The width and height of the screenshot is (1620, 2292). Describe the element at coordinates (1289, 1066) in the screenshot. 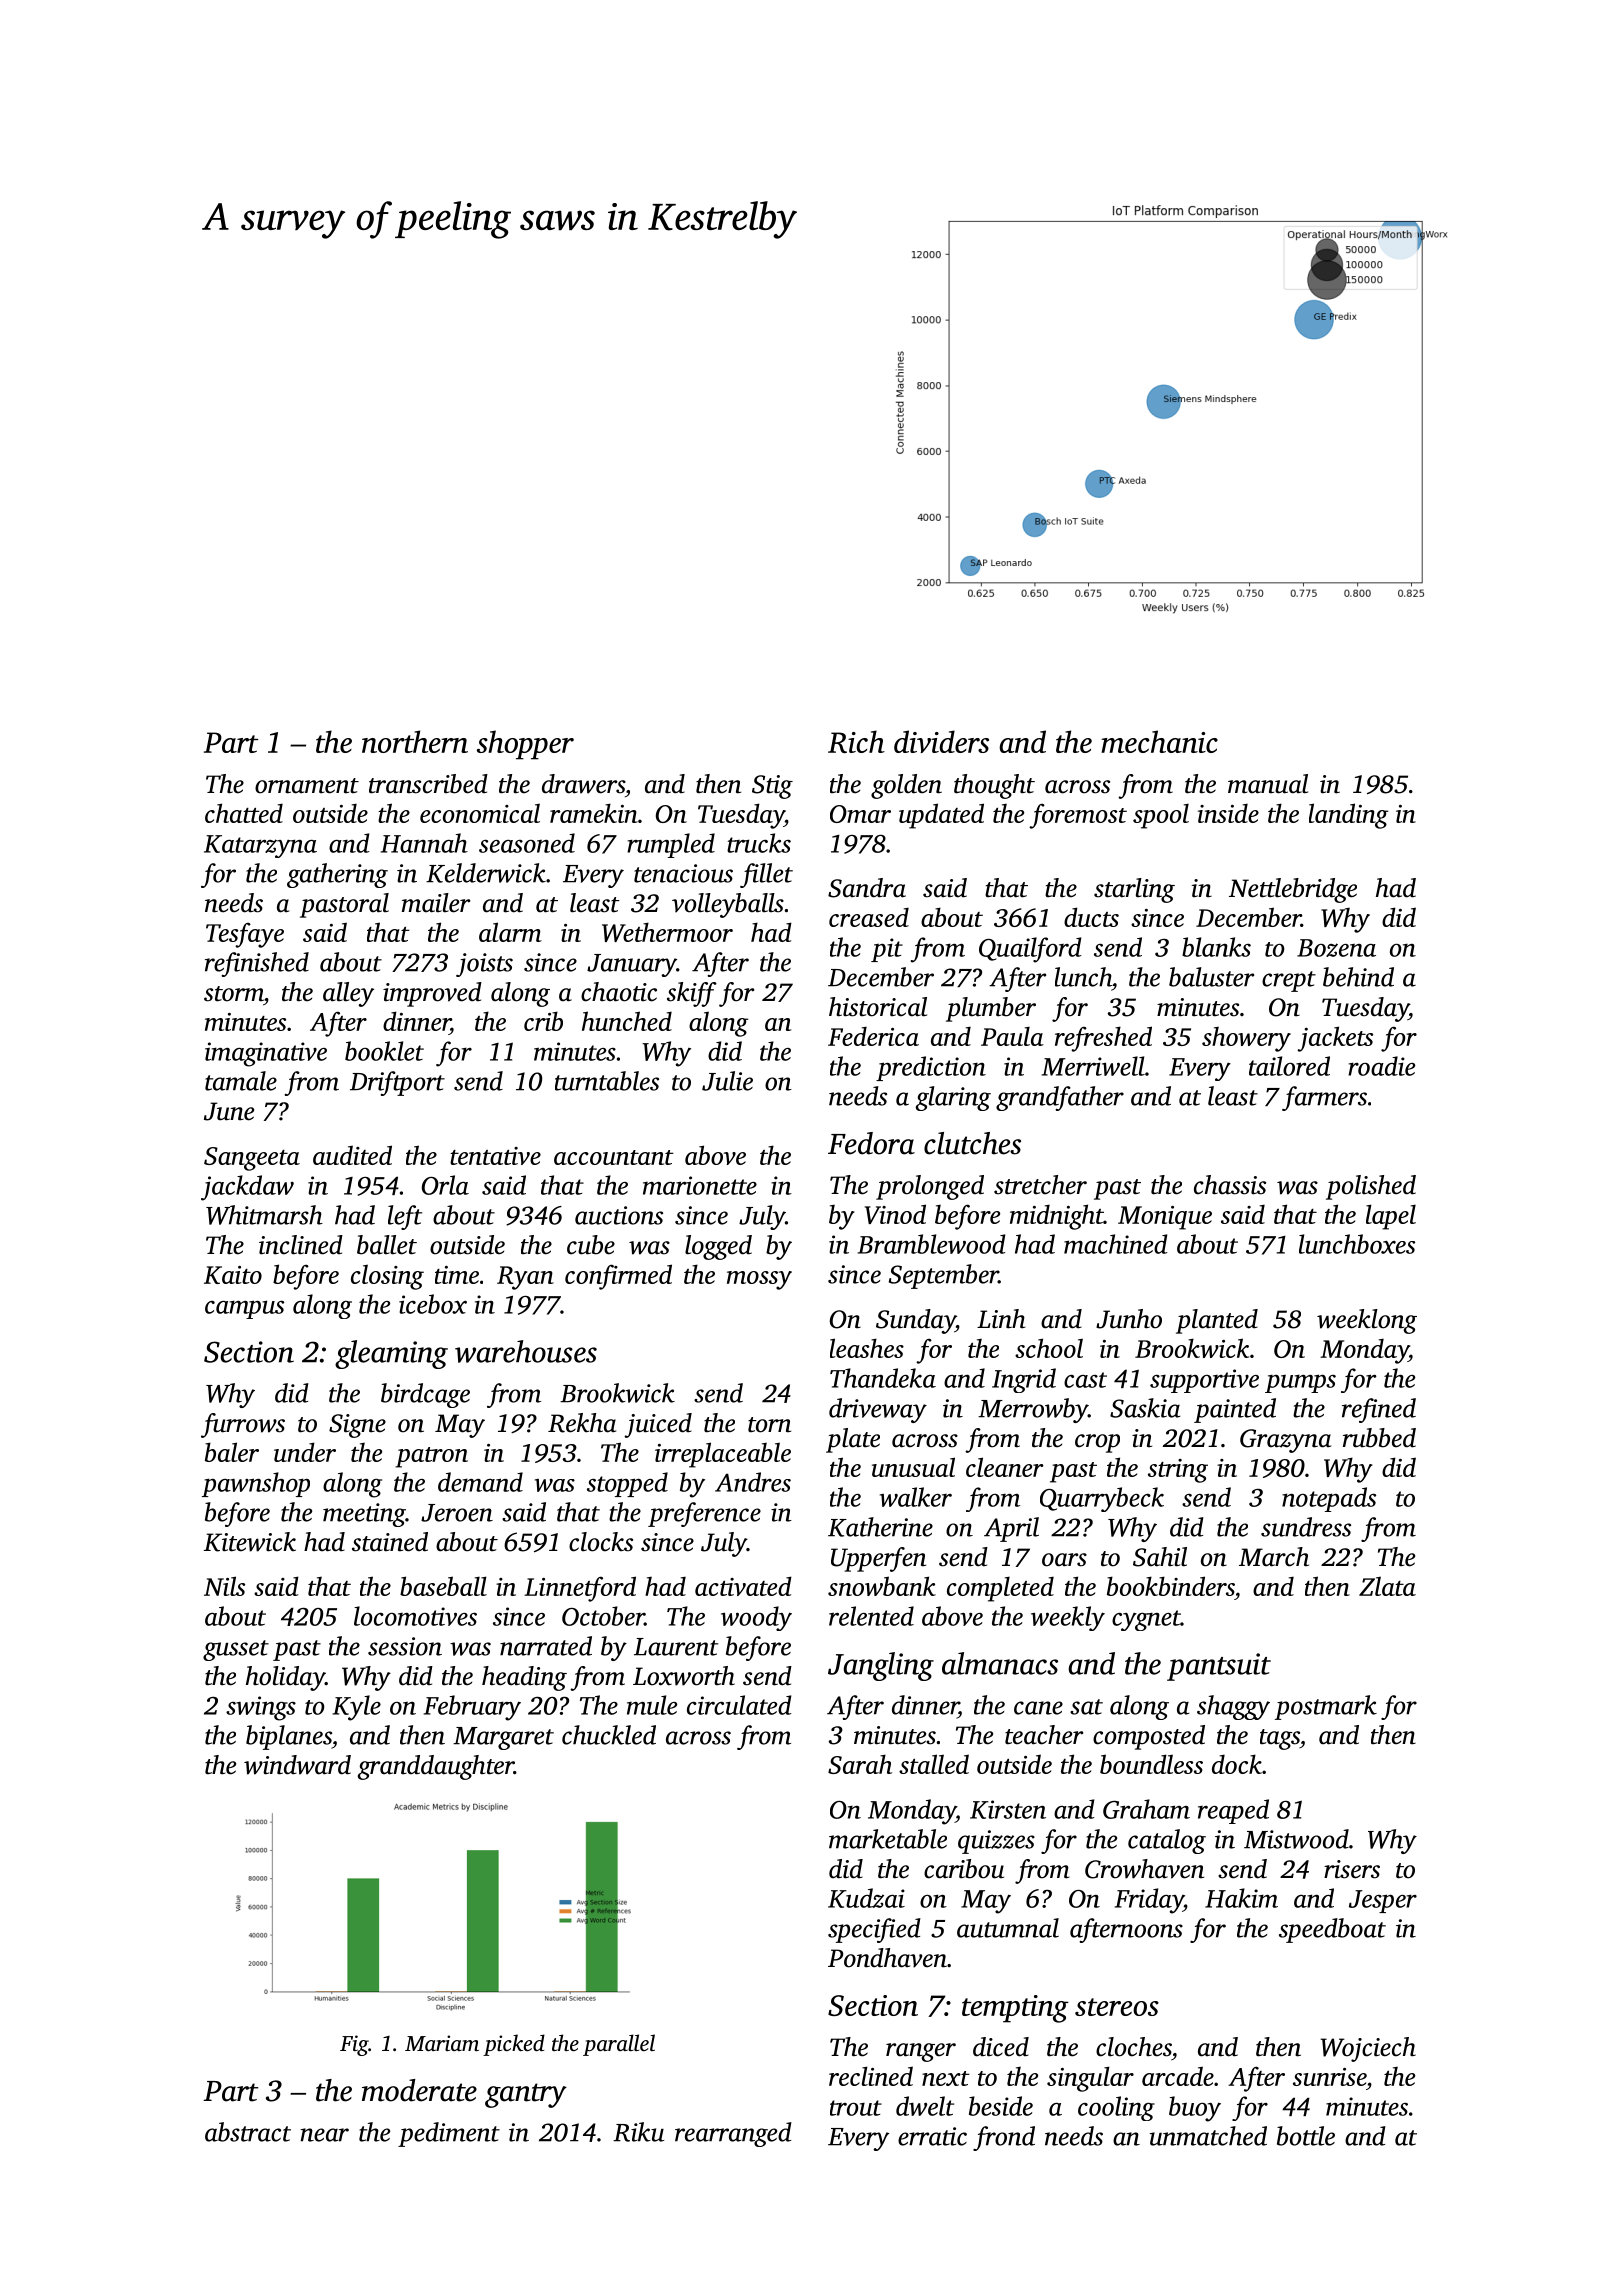

I see `tailored` at that location.
